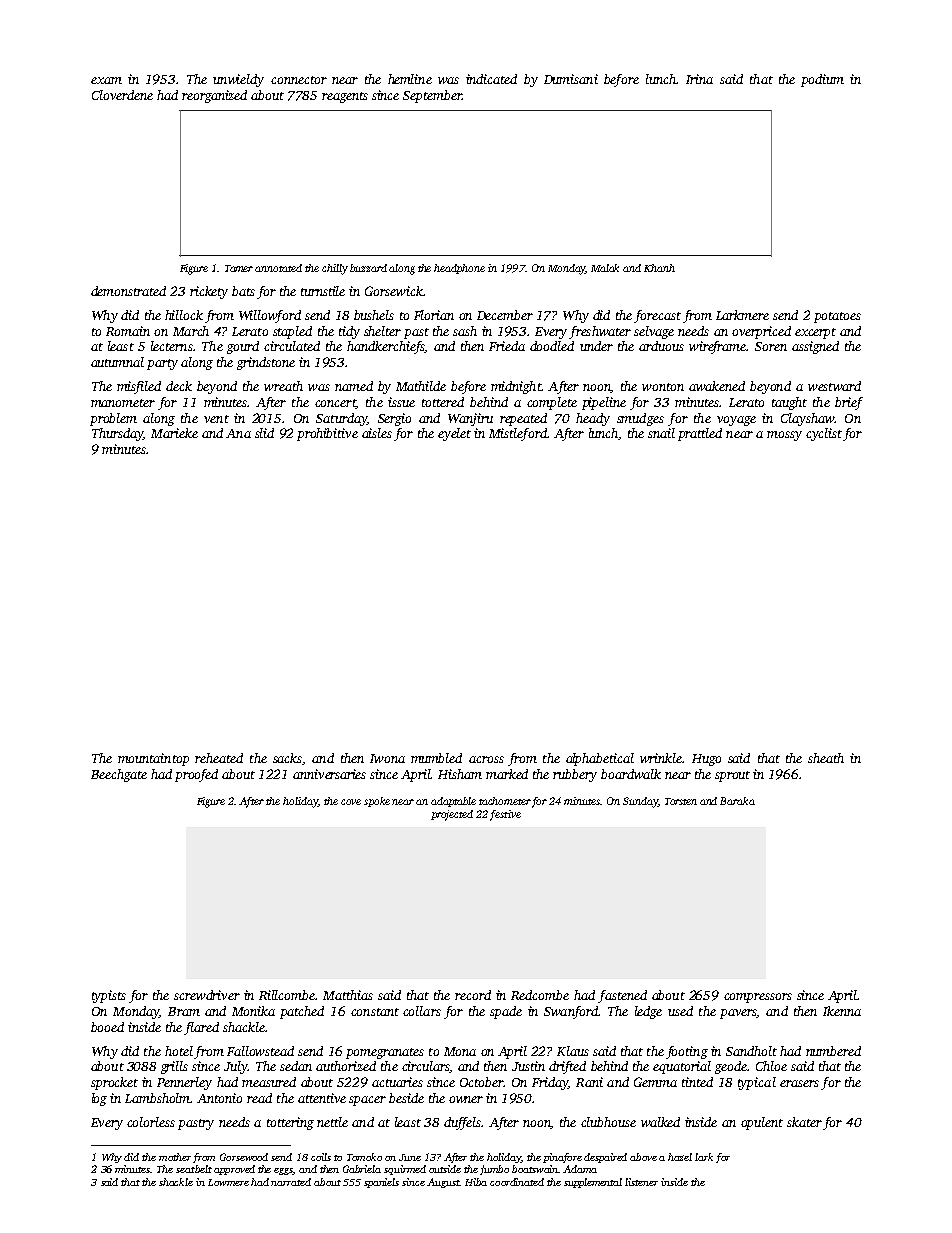 This screenshot has width=952, height=1233. What do you see at coordinates (571, 79) in the screenshot?
I see `Dumisani` at bounding box center [571, 79].
